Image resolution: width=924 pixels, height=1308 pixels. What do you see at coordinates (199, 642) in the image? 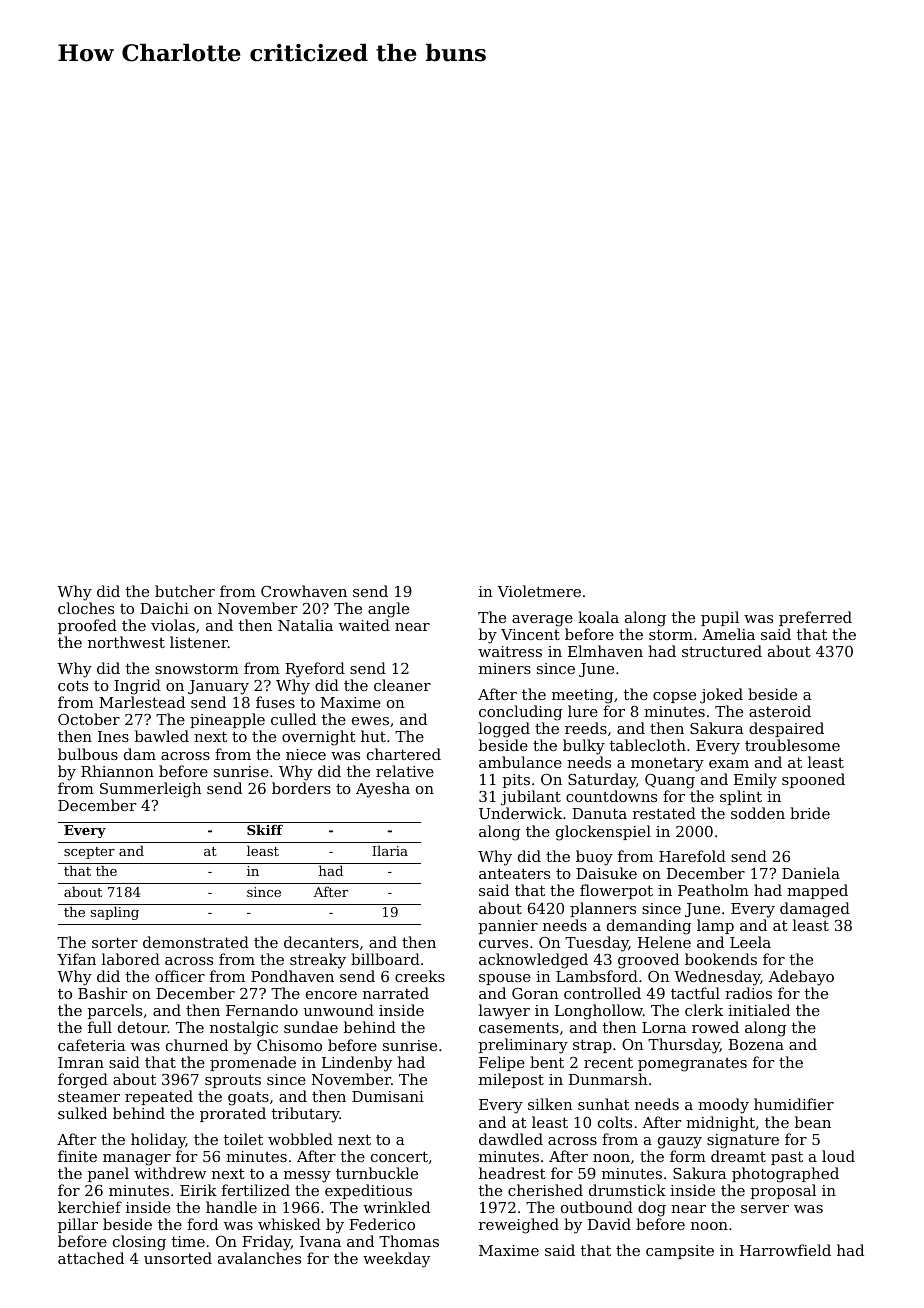
I see `listener` at bounding box center [199, 642].
